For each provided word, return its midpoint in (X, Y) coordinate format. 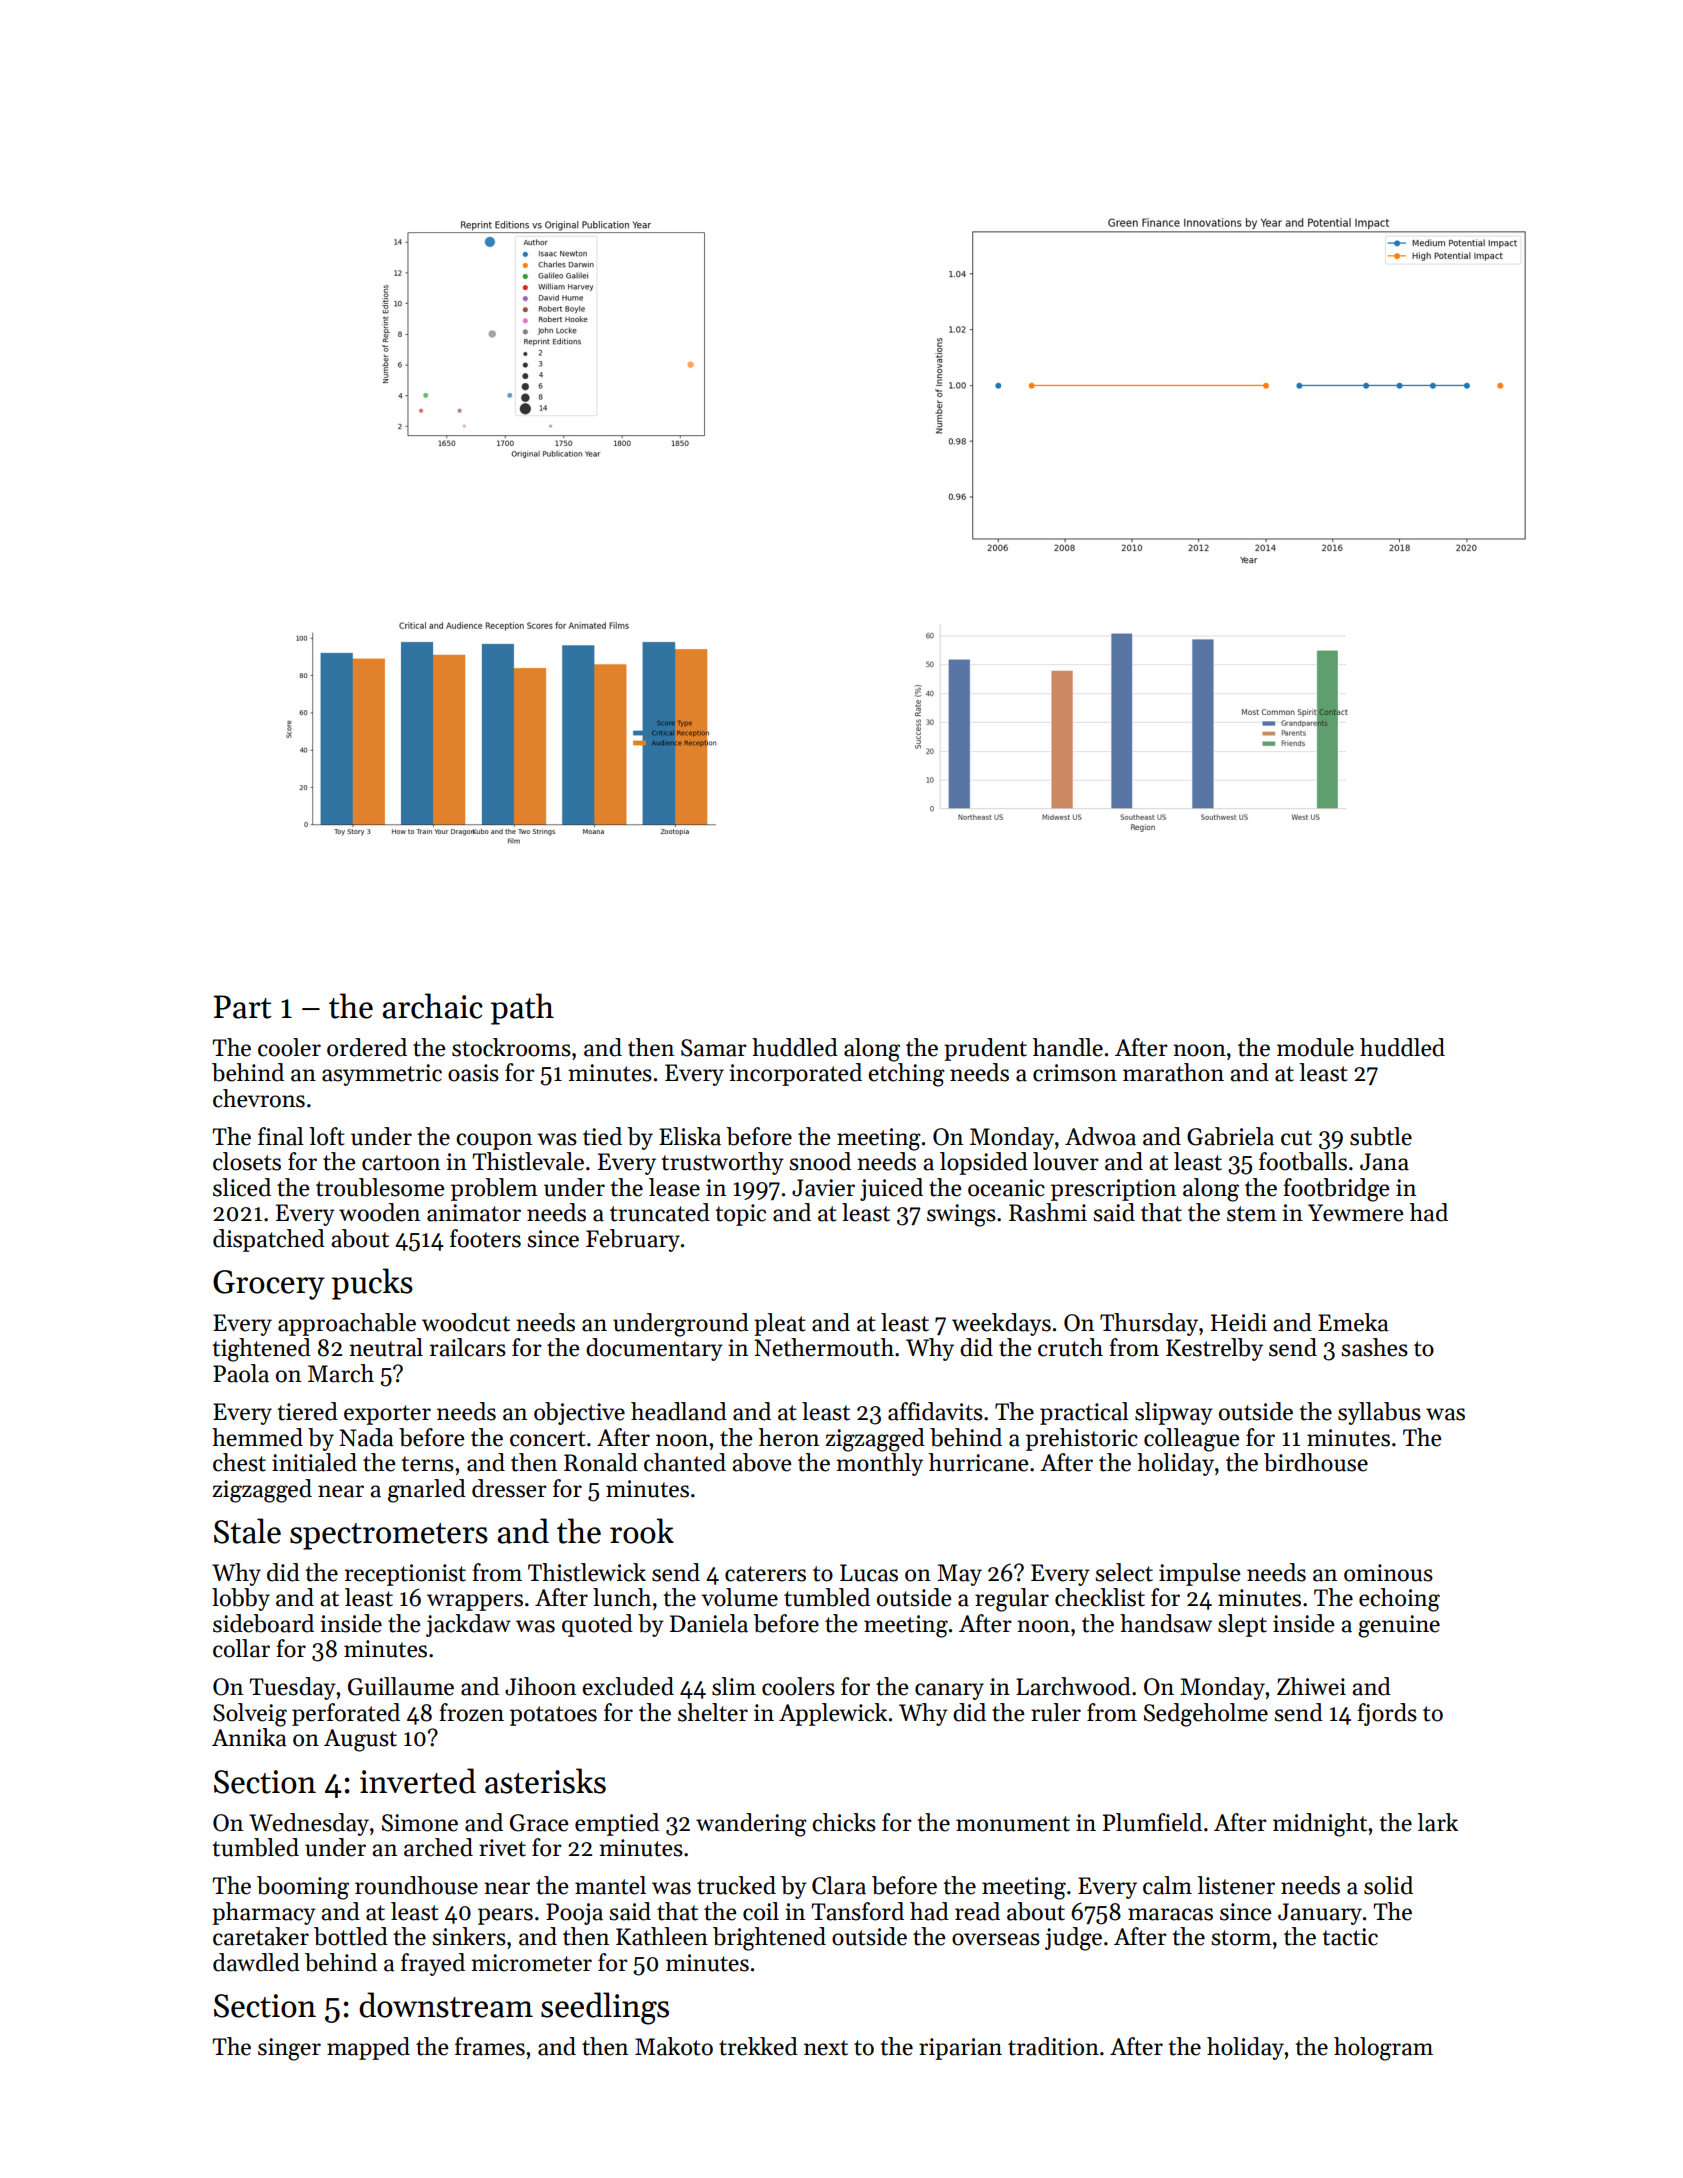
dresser (509, 1488)
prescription (1113, 1190)
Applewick (833, 1714)
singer (289, 2049)
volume (739, 1597)
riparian (960, 2049)
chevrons (259, 1098)
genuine (1399, 1626)
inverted (418, 1781)
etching (906, 1075)
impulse (1199, 1574)
